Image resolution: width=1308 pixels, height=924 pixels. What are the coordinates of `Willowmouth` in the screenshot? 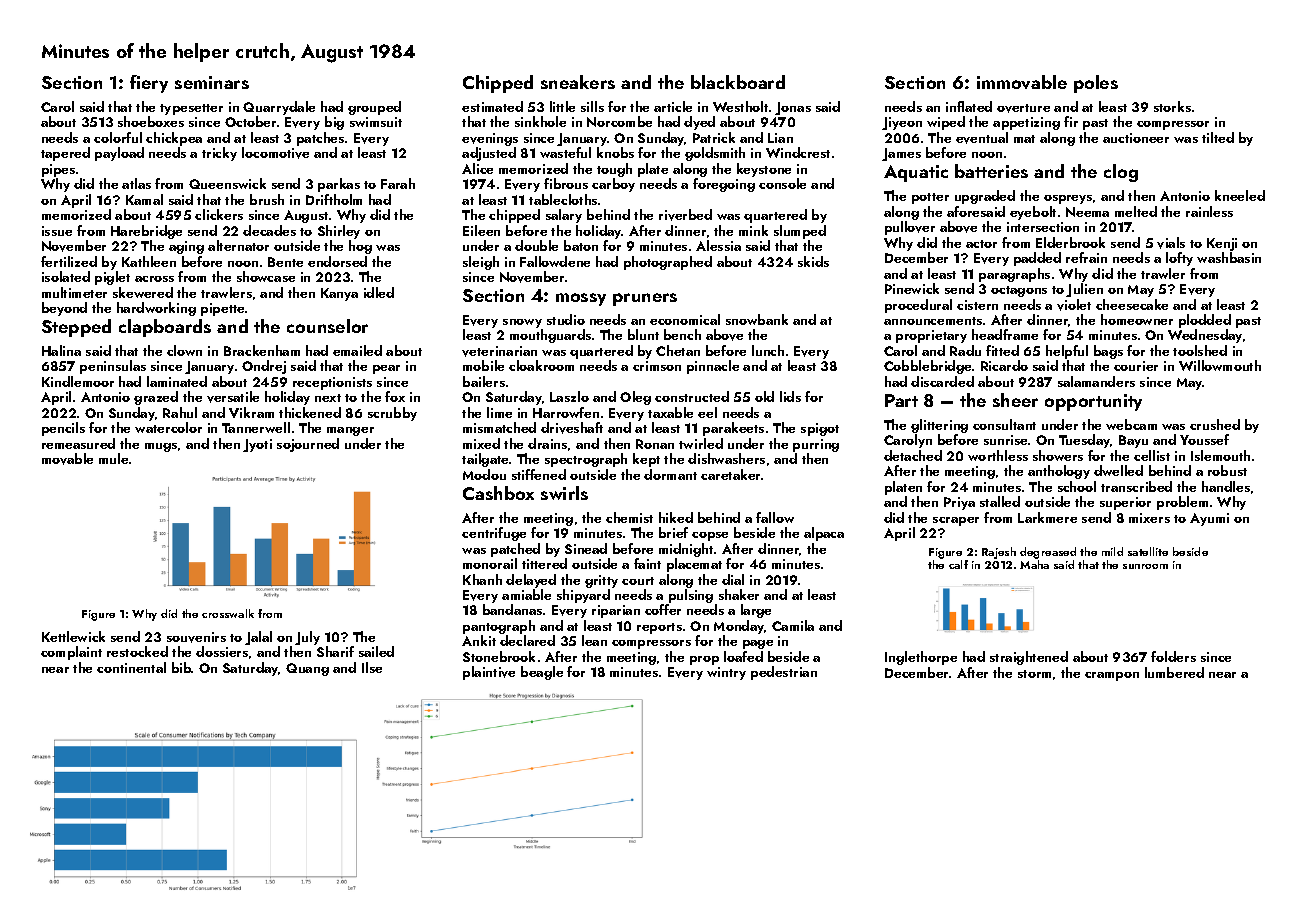 It's located at (1220, 365).
